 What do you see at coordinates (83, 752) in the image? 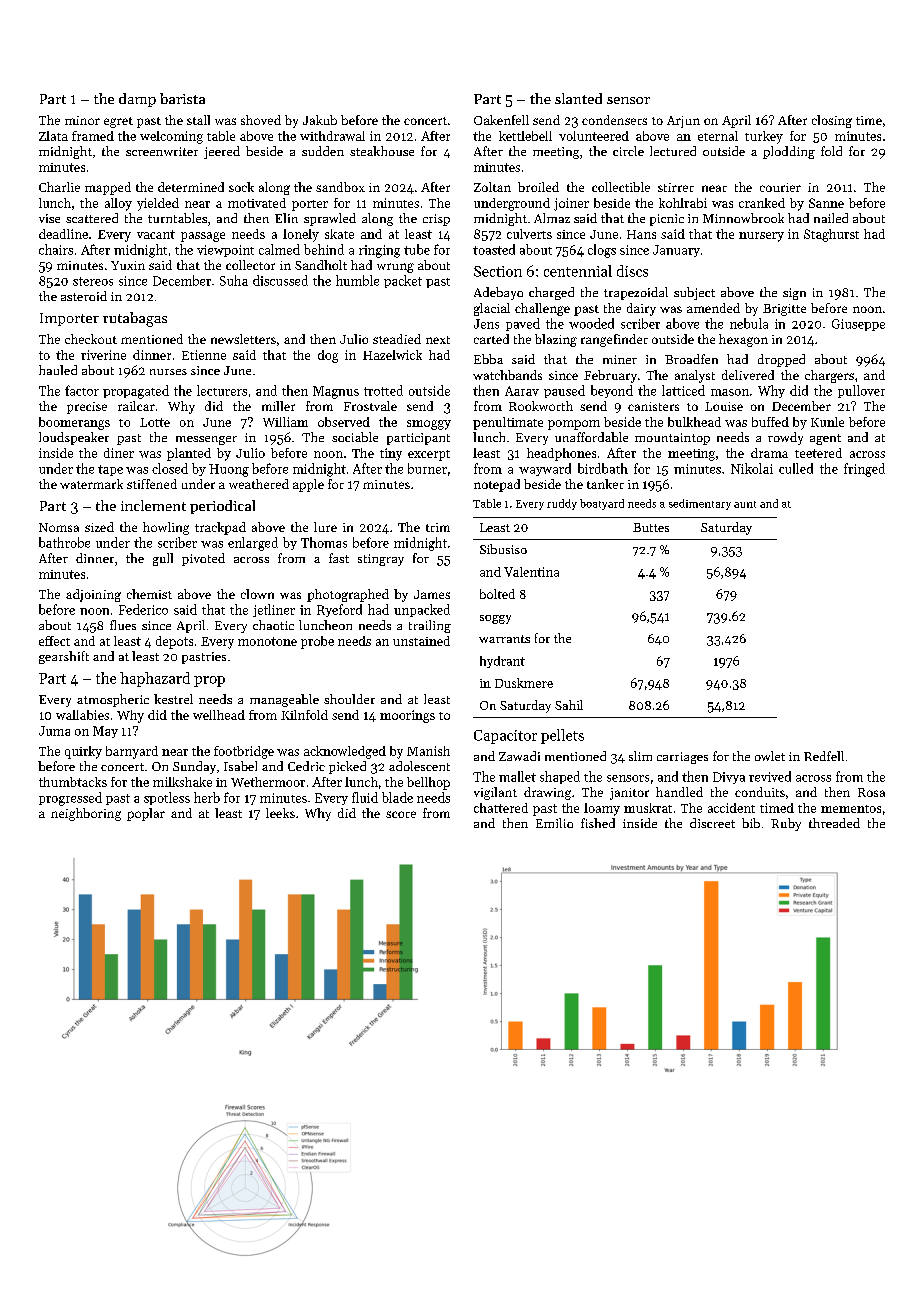
I see `quirky` at bounding box center [83, 752].
